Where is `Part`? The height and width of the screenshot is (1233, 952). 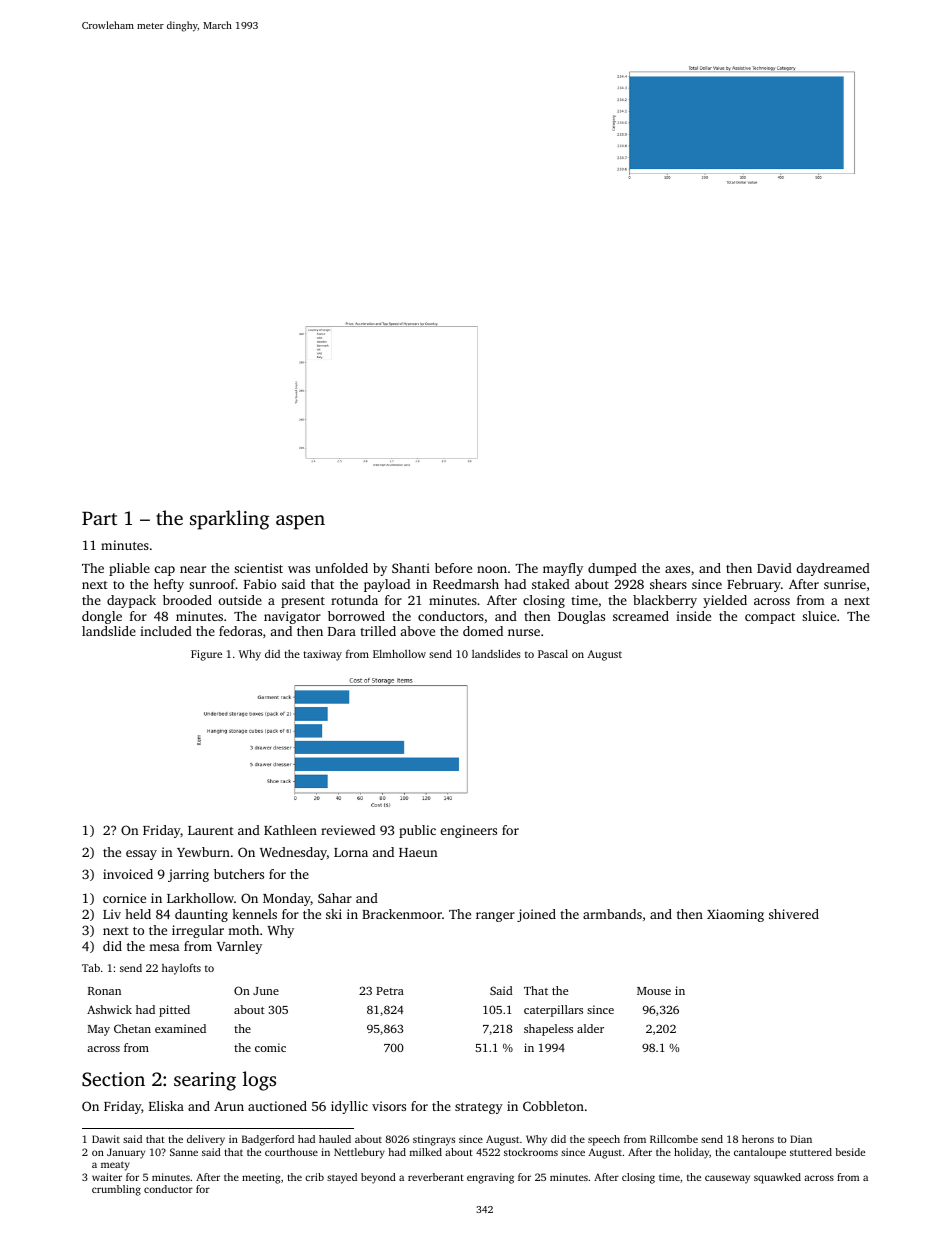
Part is located at coordinates (99, 518).
